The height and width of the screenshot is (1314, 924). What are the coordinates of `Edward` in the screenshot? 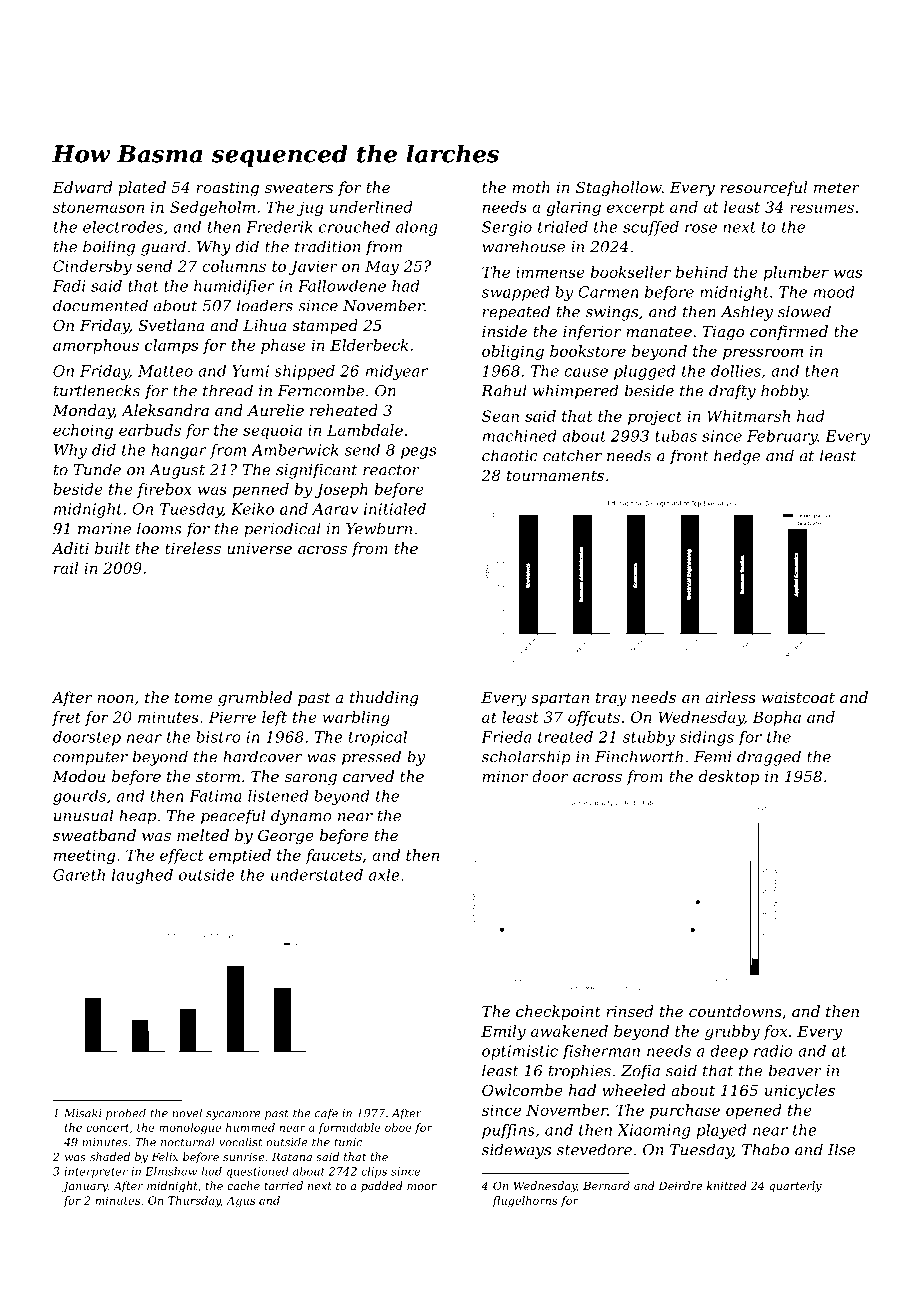 It's located at (82, 187).
